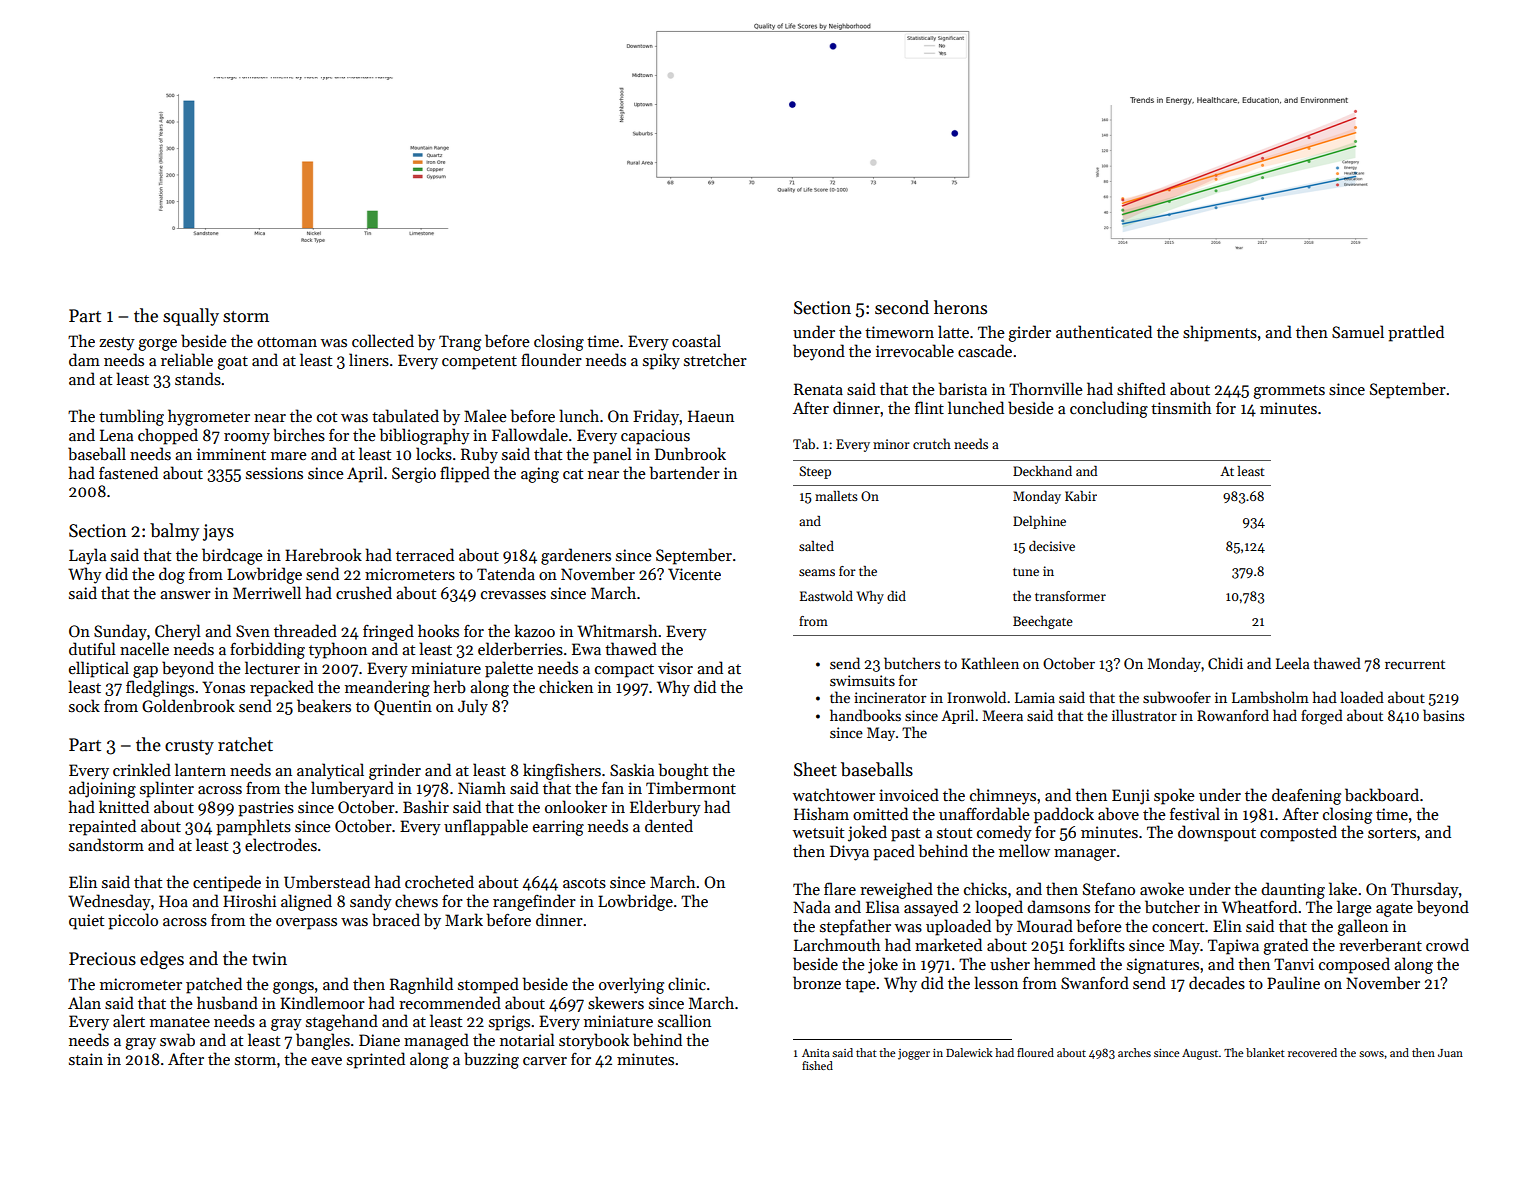 The width and height of the screenshot is (1540, 1190). I want to click on swab, so click(177, 1040).
